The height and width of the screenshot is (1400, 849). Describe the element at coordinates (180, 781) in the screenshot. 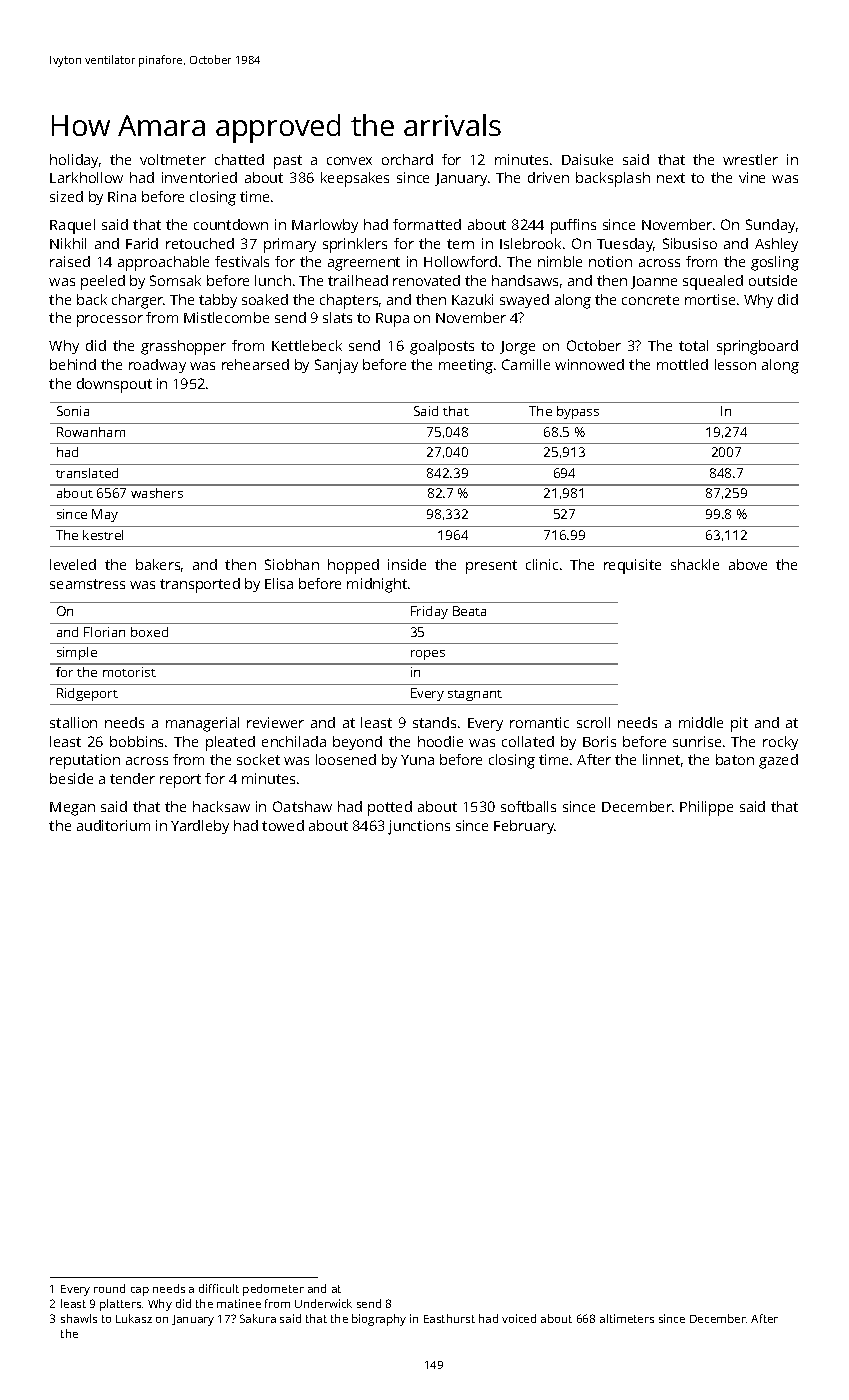

I see `report` at that location.
